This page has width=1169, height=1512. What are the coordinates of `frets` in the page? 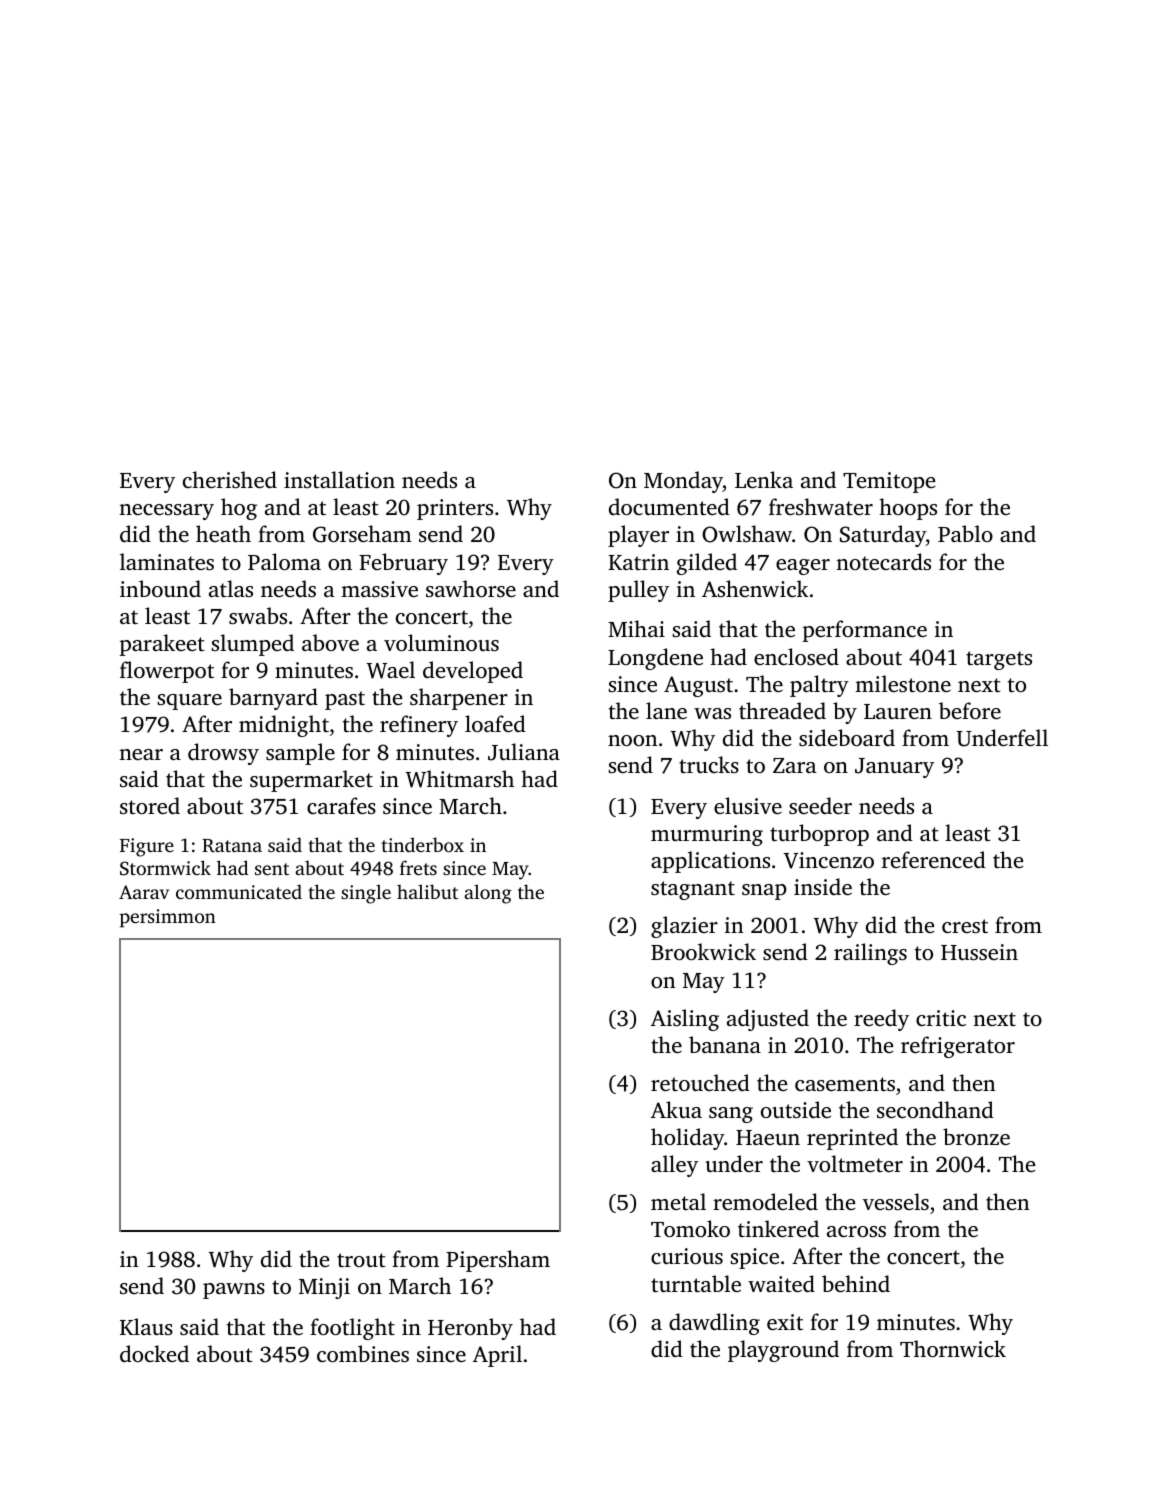 It's located at (418, 867).
